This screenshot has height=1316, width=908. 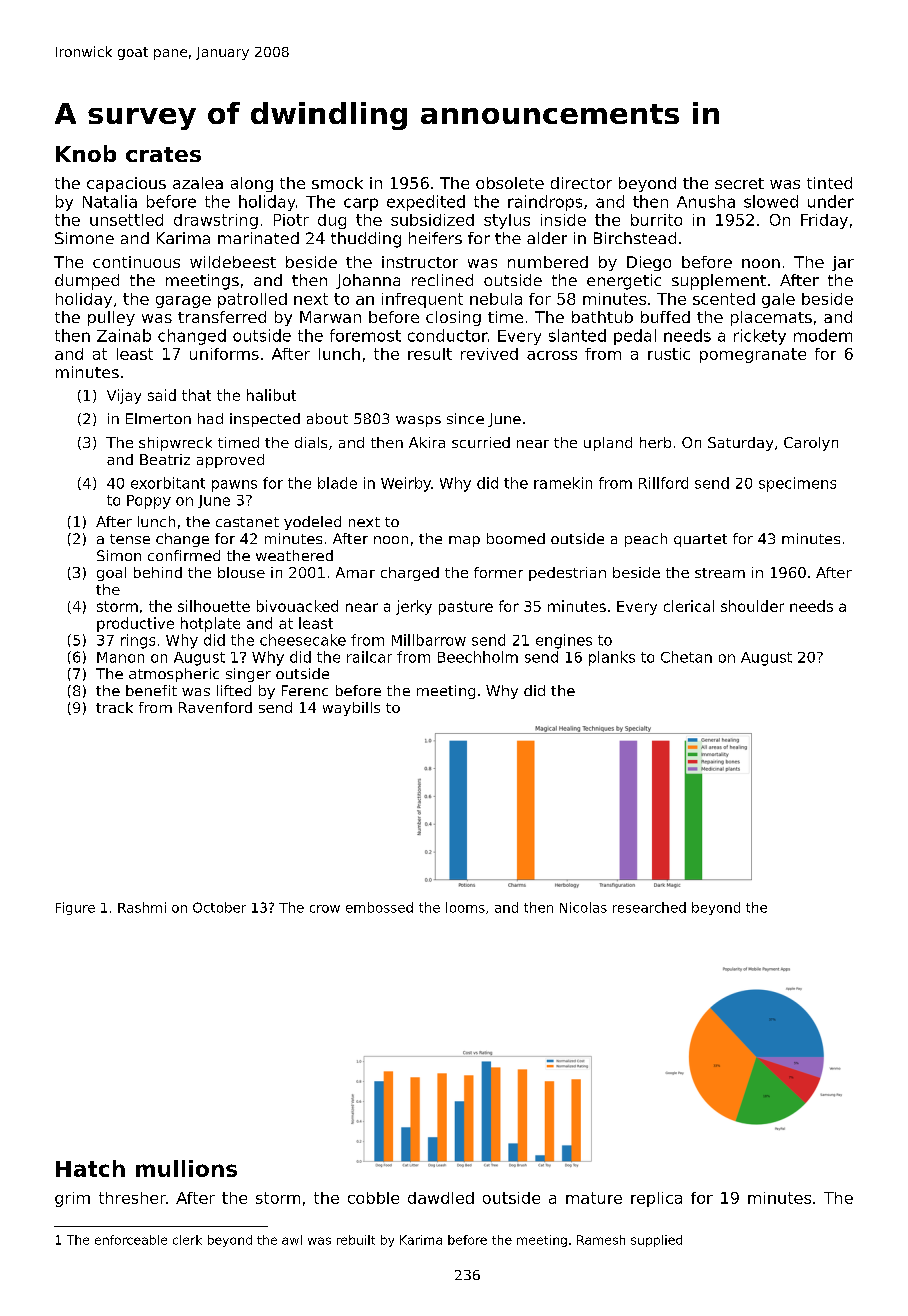 I want to click on looms, so click(x=465, y=907).
